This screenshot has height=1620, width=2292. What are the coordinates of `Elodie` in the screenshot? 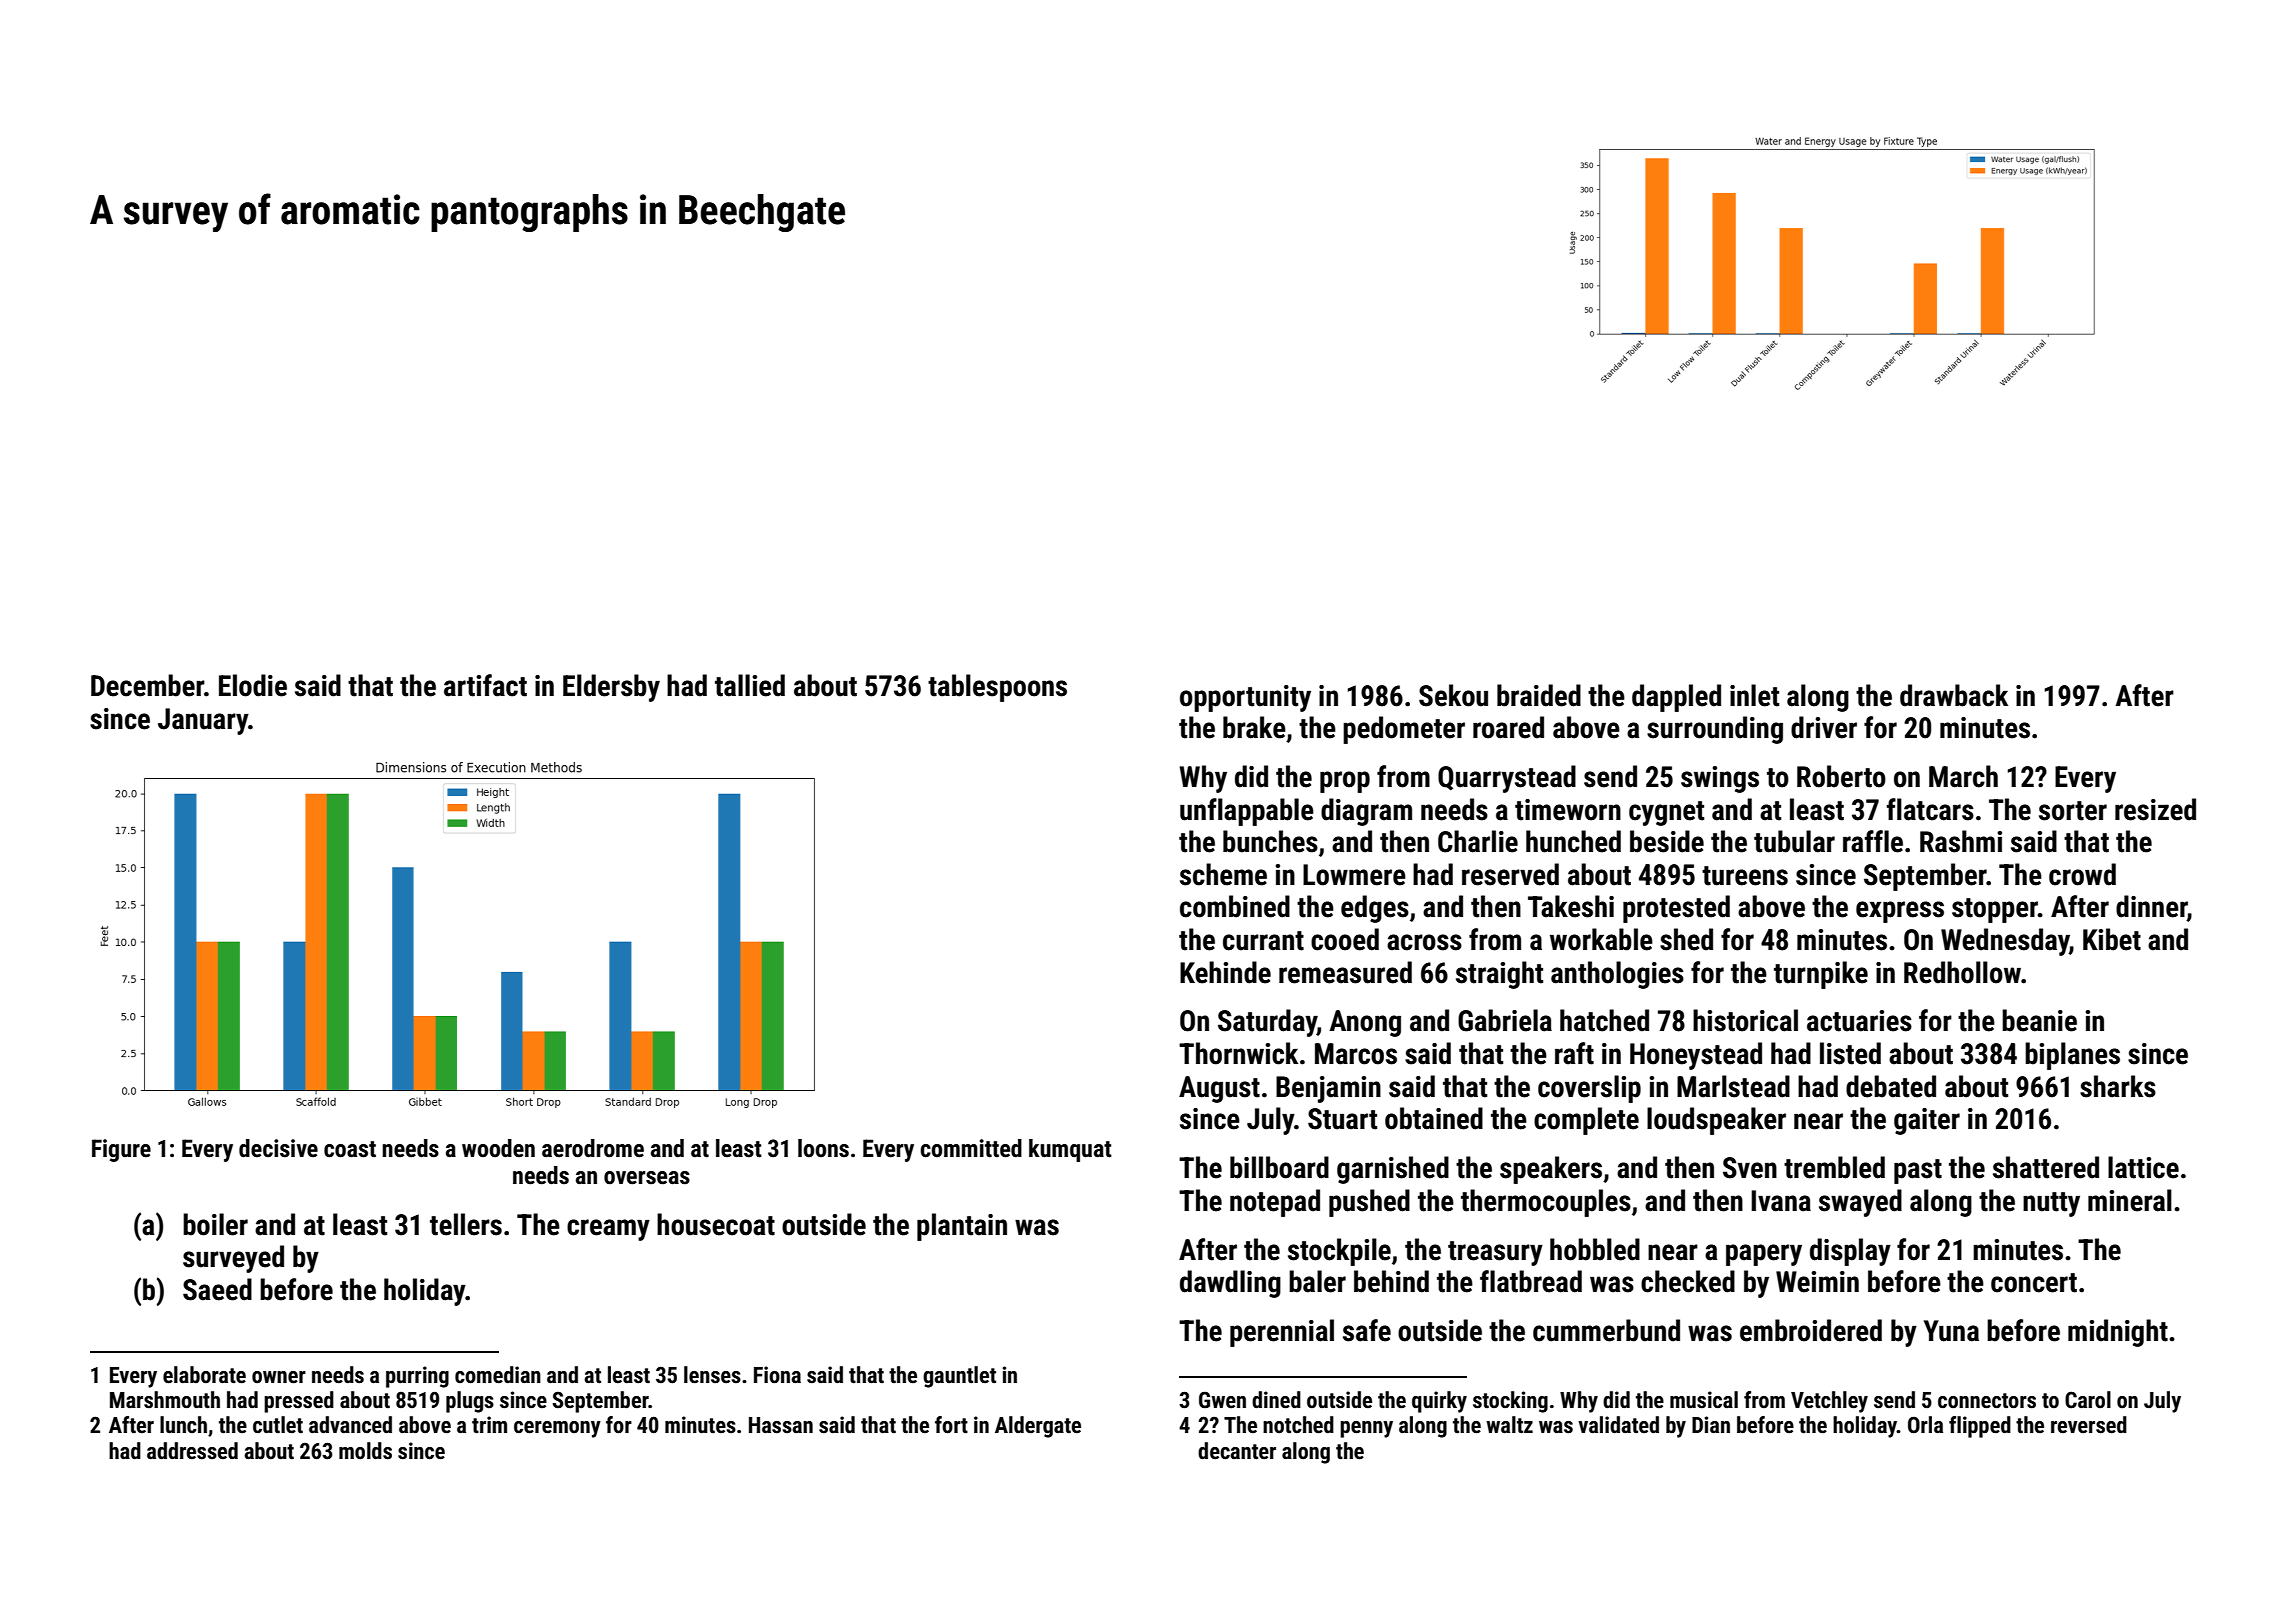 It's located at (253, 685).
